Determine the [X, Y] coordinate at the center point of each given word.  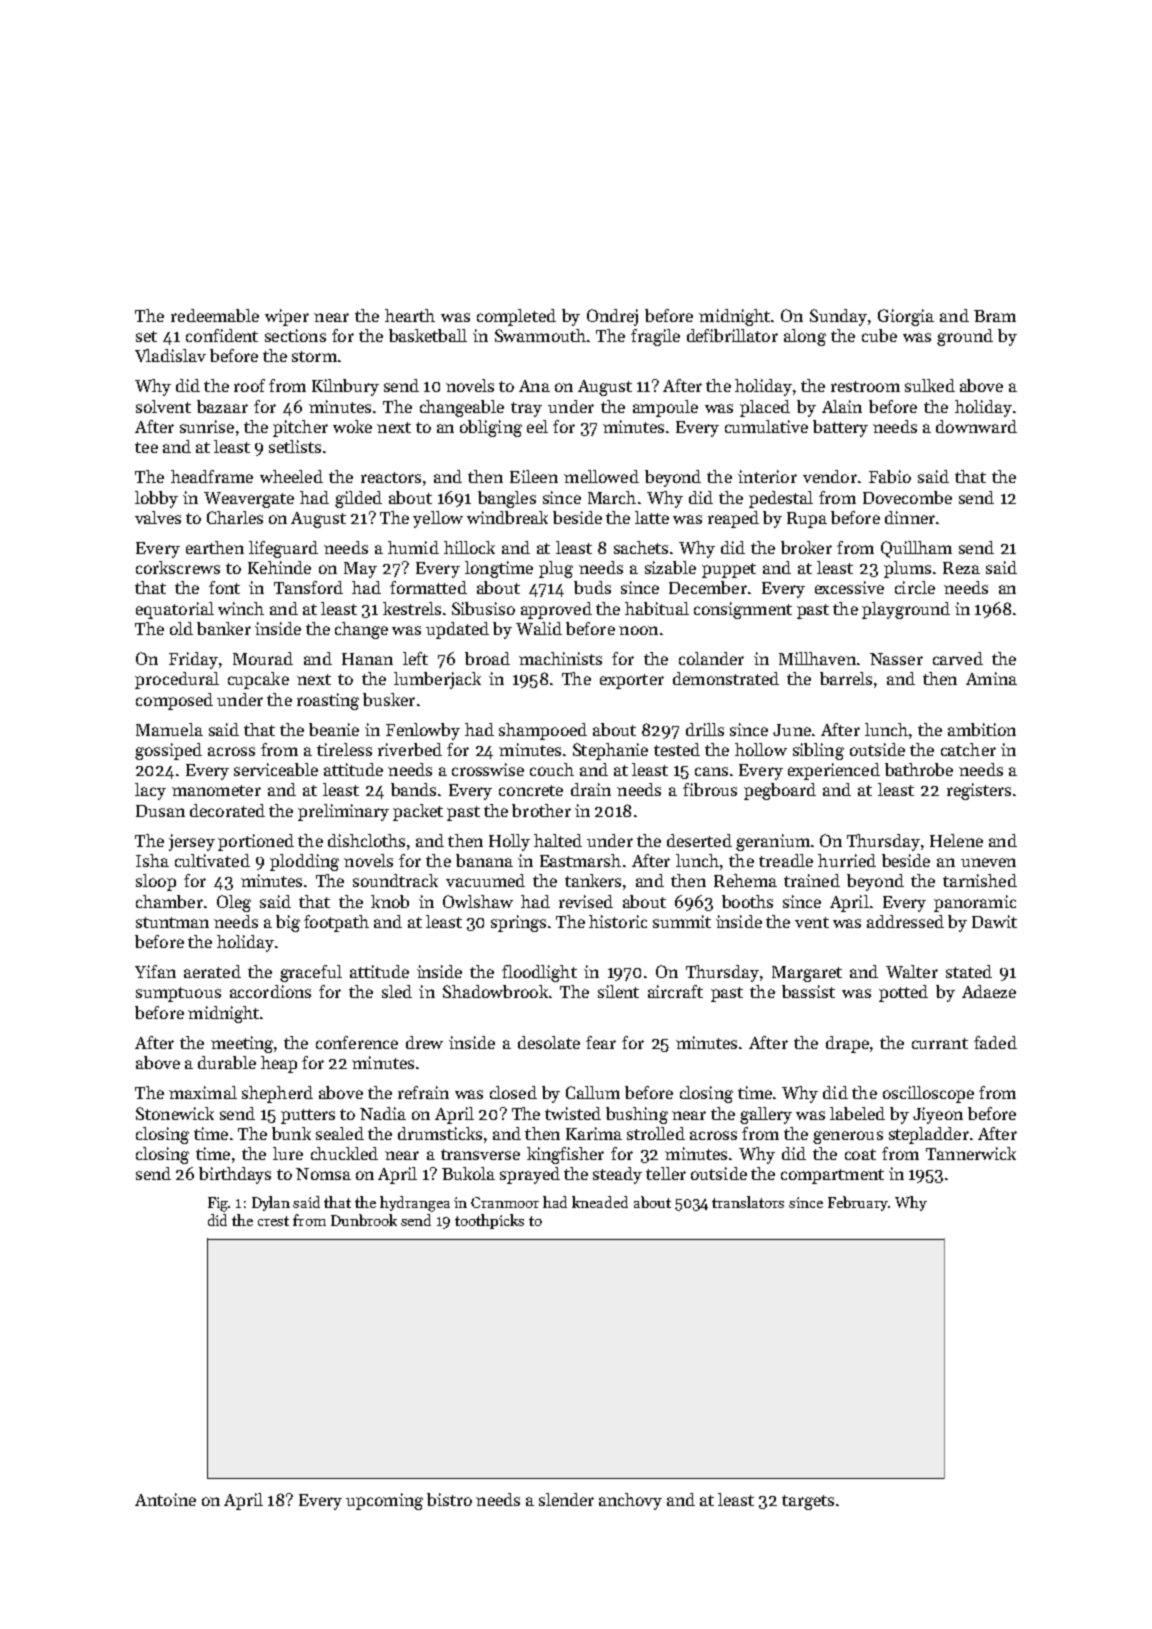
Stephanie [610, 751]
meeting [242, 1044]
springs [518, 923]
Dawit [994, 921]
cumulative [766, 426]
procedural [177, 680]
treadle [786, 860]
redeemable [215, 315]
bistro [449, 1499]
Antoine [165, 1499]
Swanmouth [540, 335]
